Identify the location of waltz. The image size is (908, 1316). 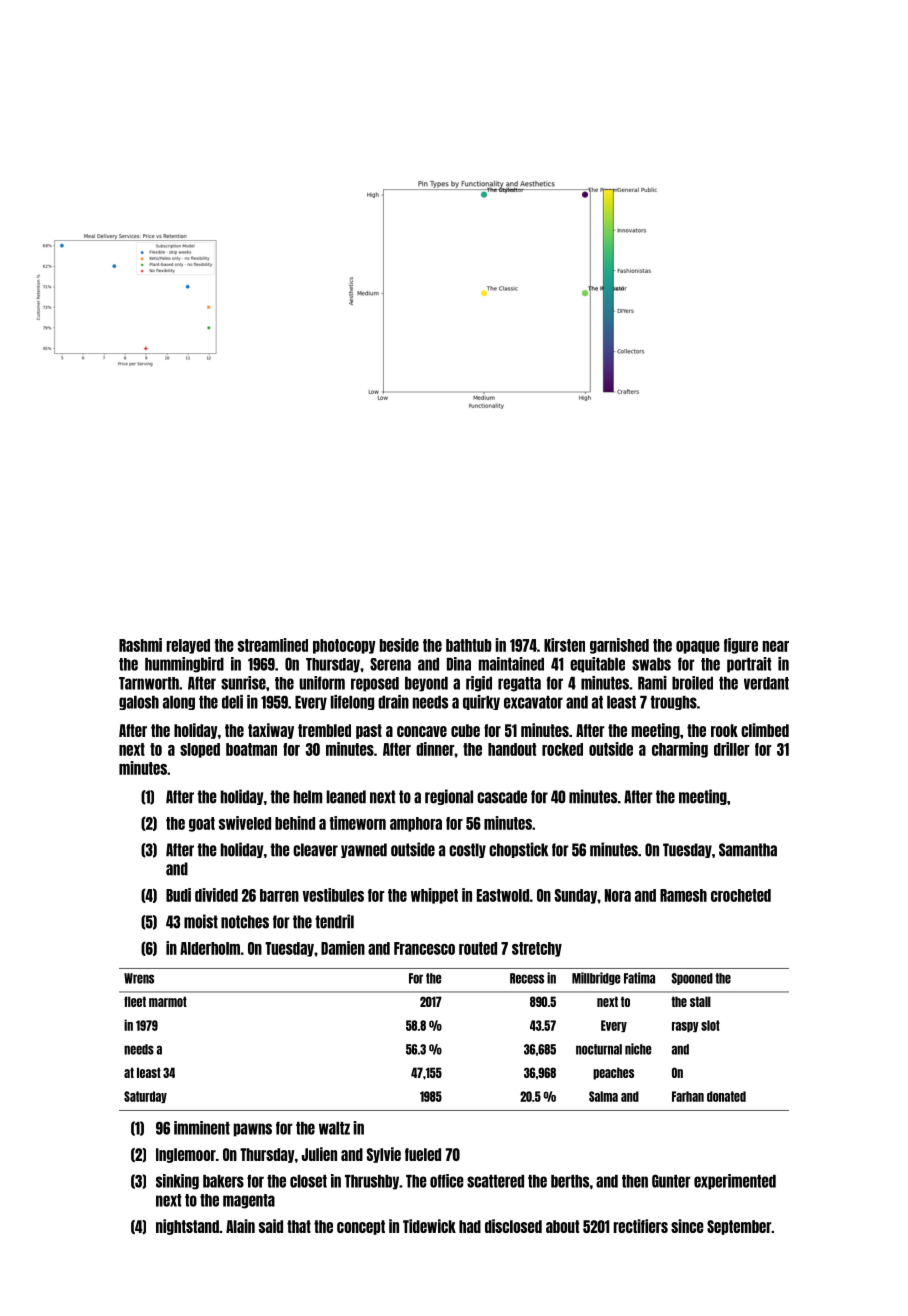
(334, 1128).
